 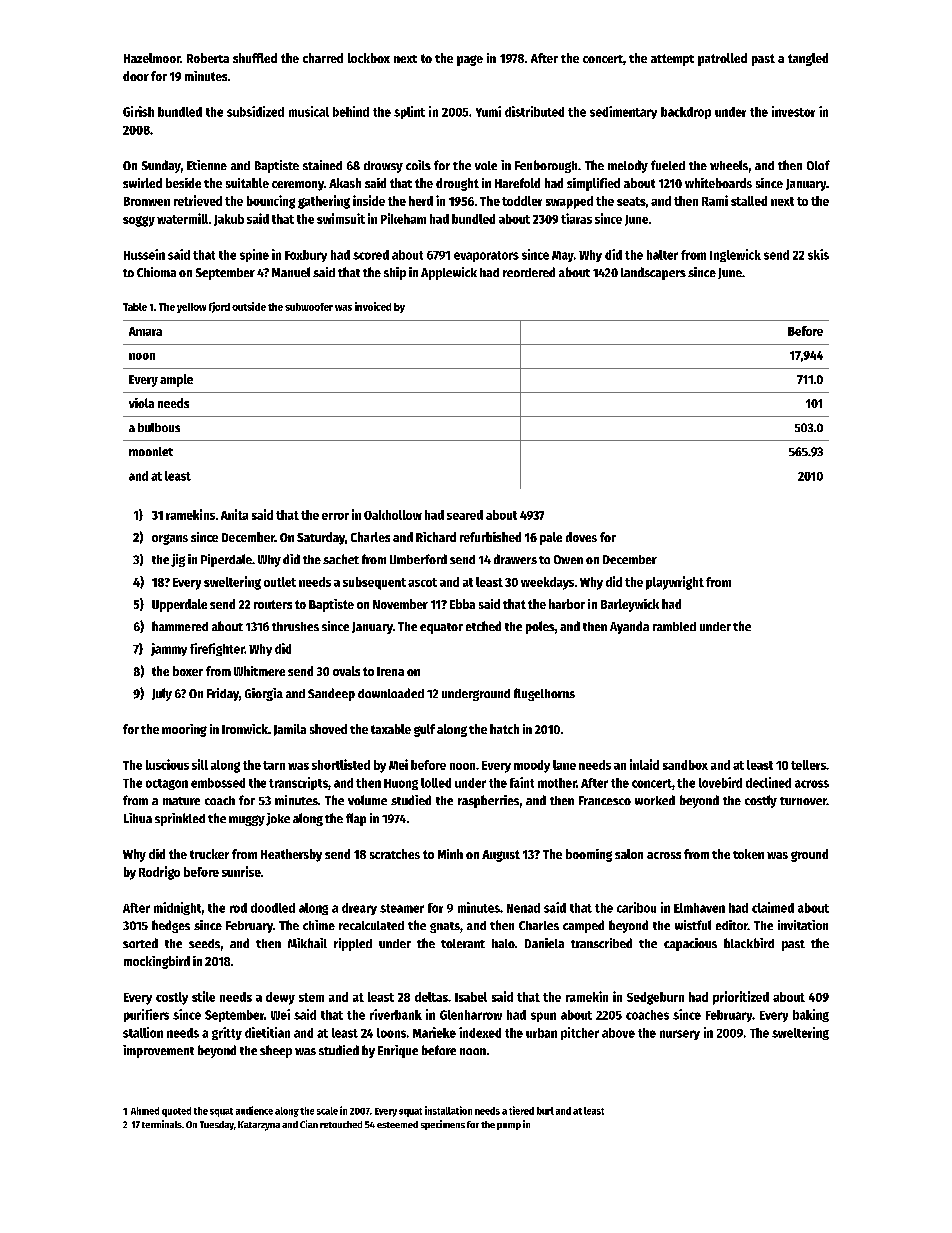 What do you see at coordinates (328, 729) in the screenshot?
I see `shoved` at bounding box center [328, 729].
